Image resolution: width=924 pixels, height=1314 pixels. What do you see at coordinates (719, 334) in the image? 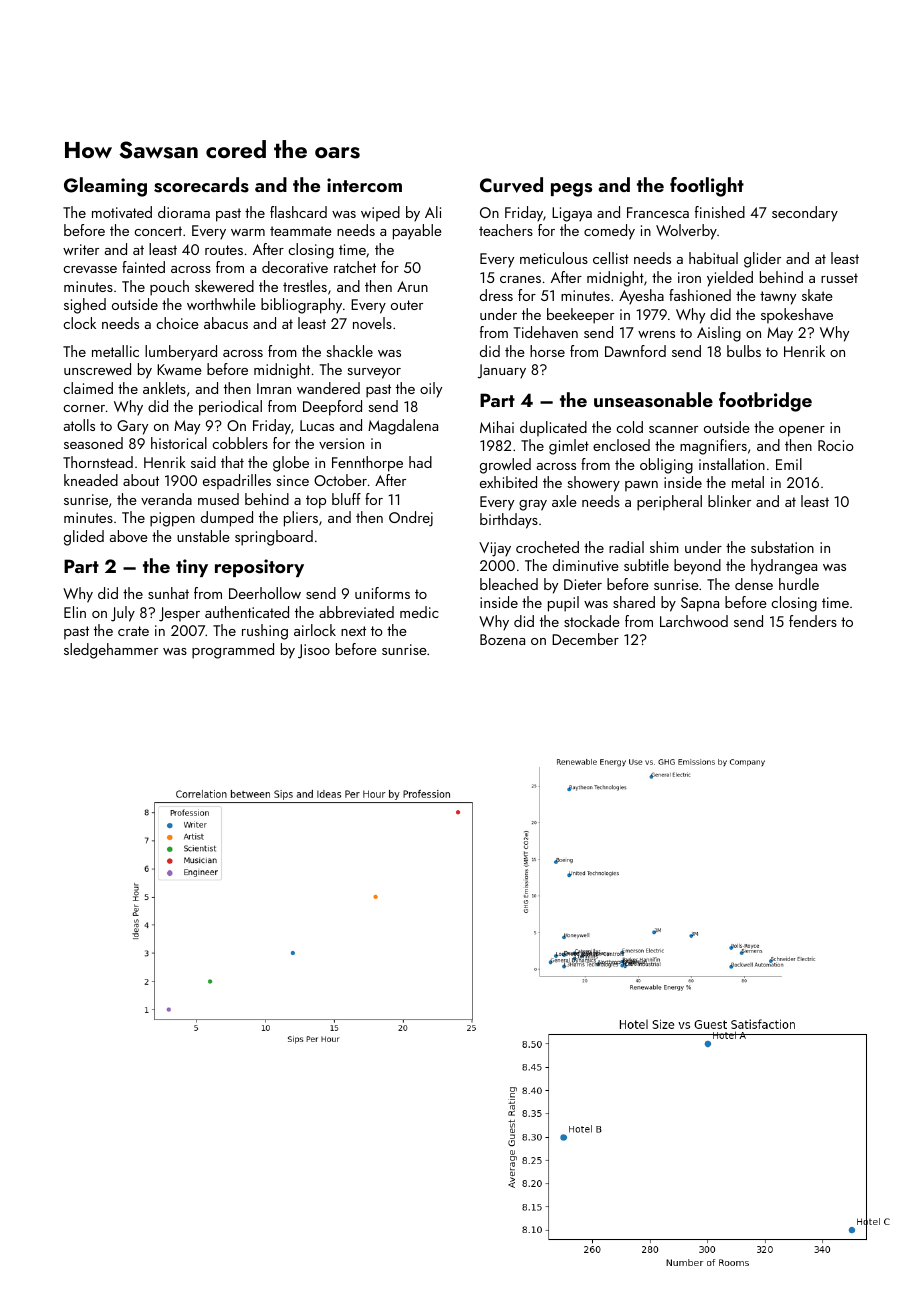
I see `Aisling` at bounding box center [719, 334].
